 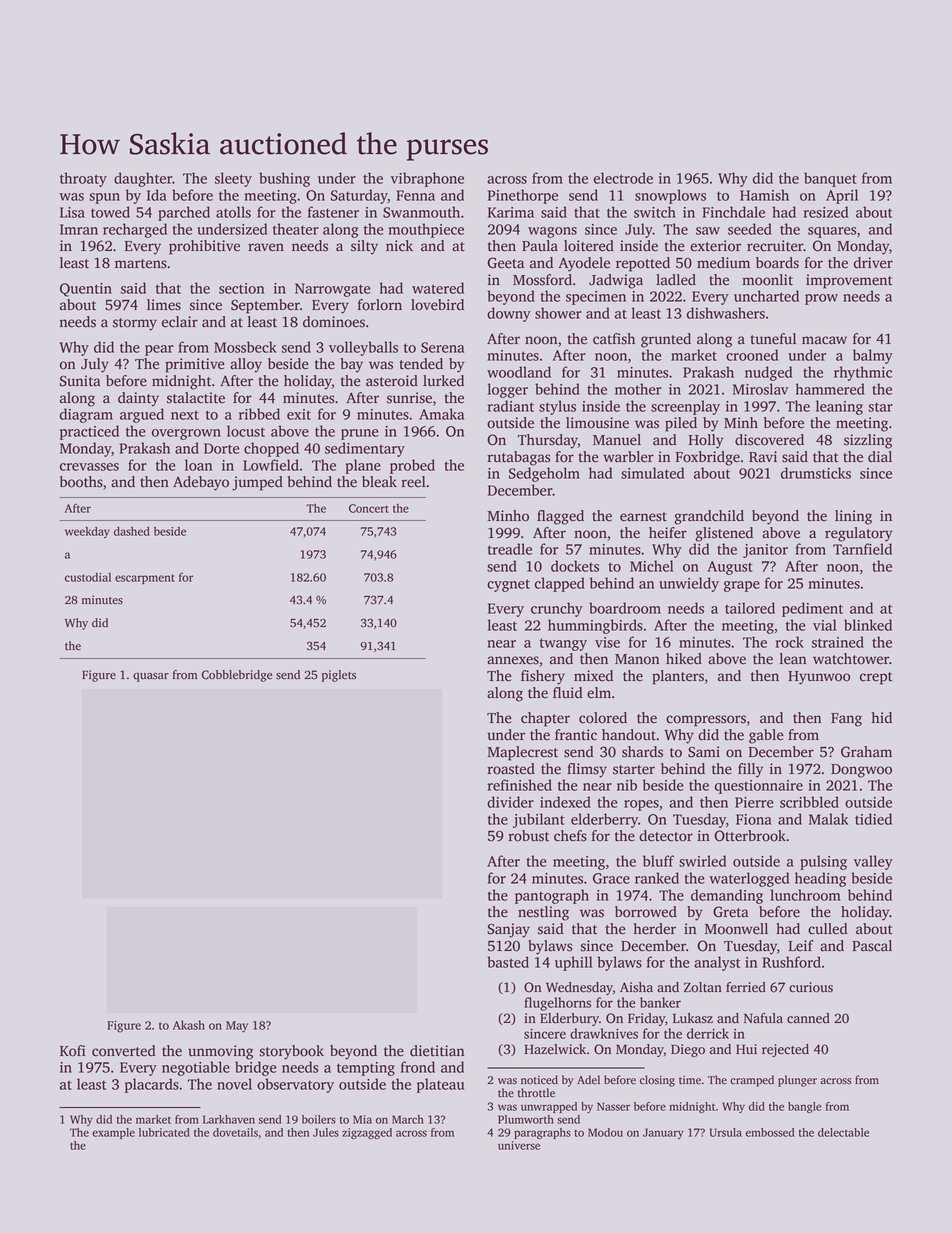 What do you see at coordinates (766, 296) in the image?
I see `uncharted` at bounding box center [766, 296].
